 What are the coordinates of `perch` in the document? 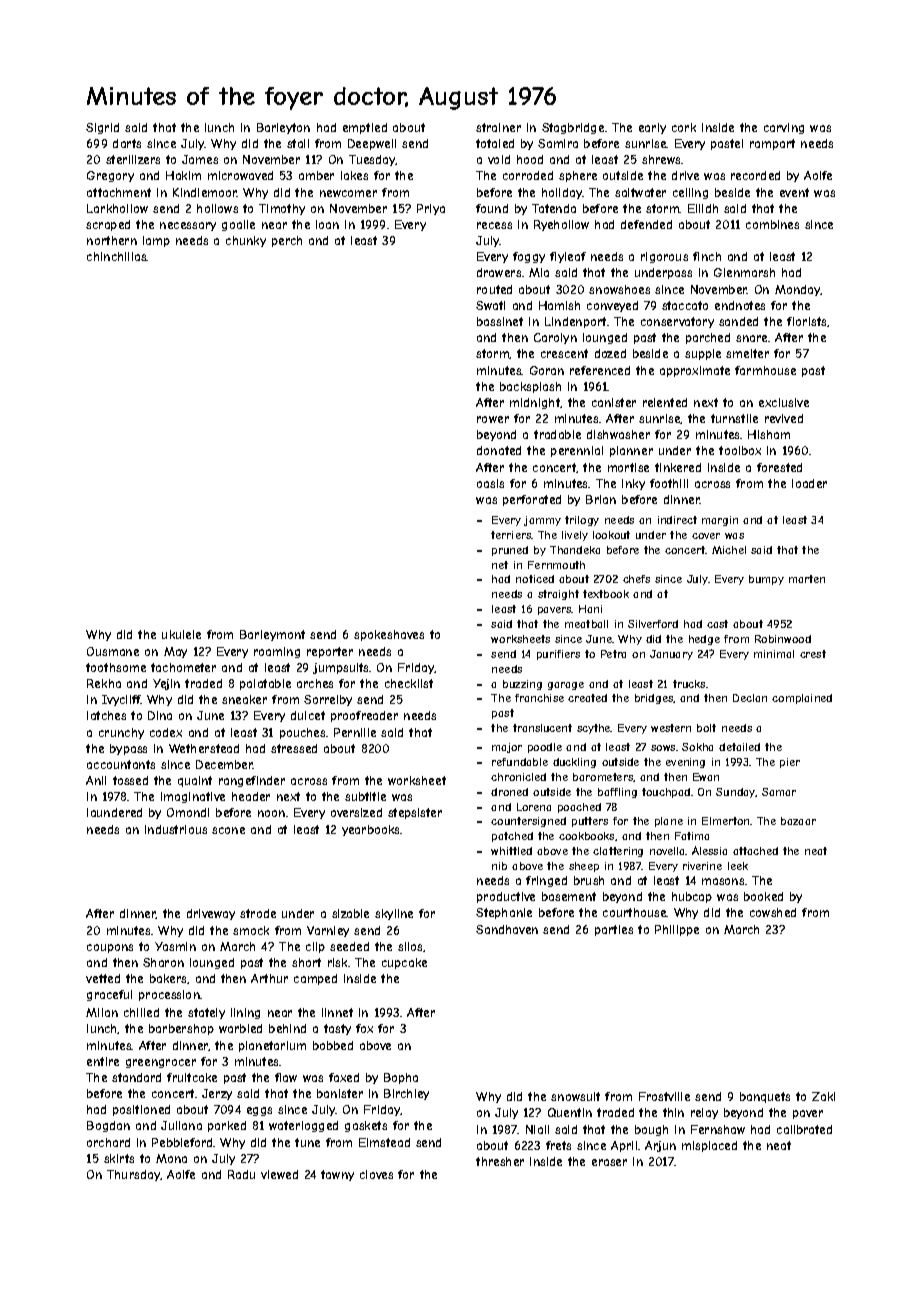 It's located at (287, 241).
